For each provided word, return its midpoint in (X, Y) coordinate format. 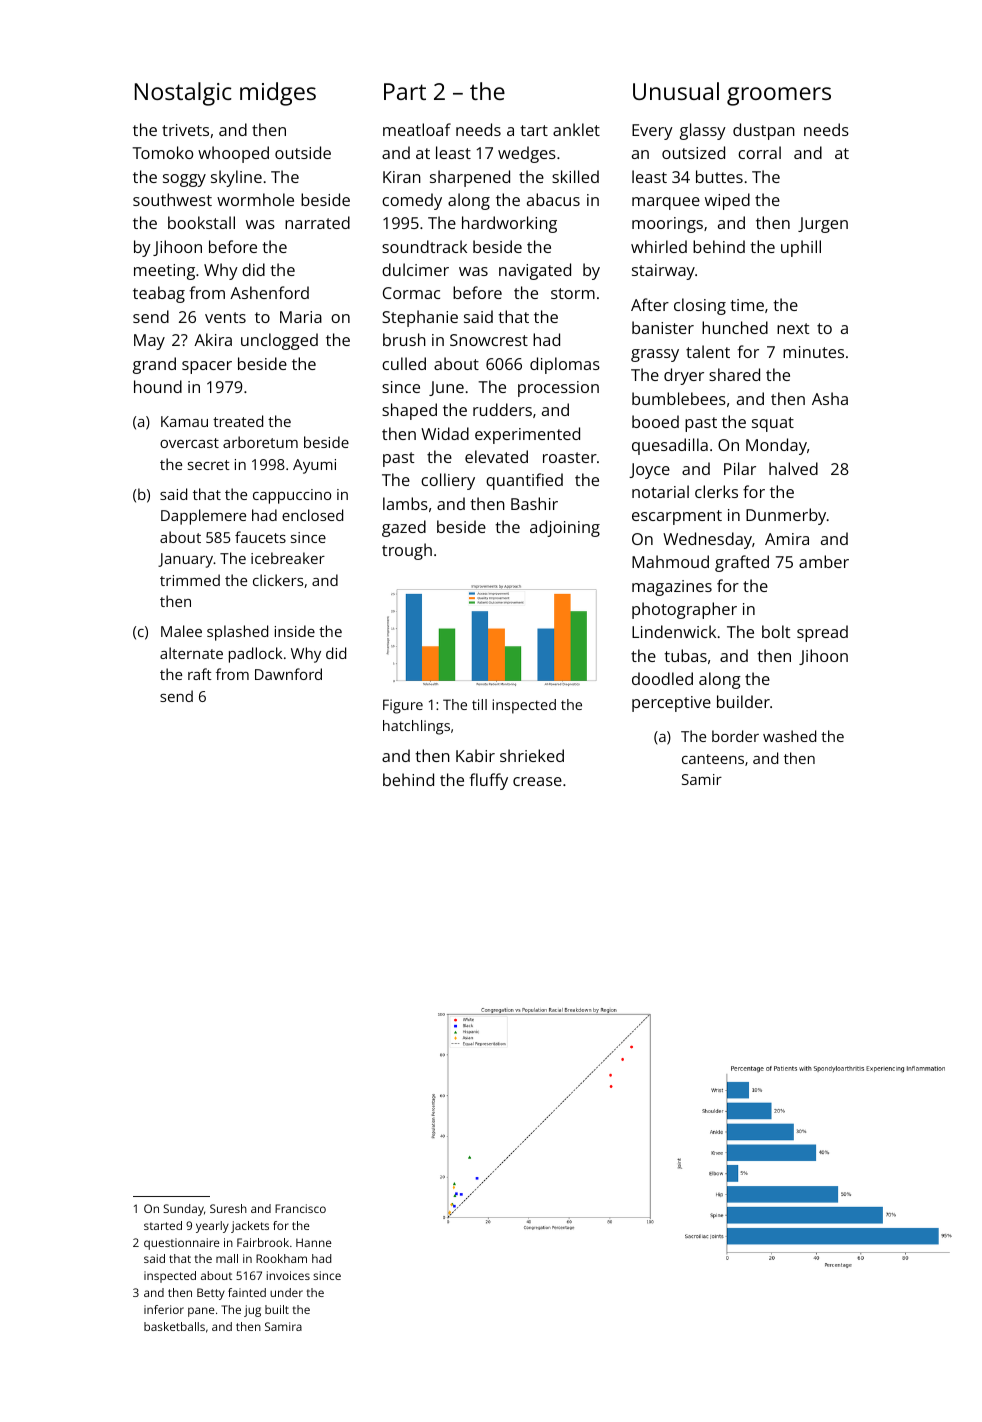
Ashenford (269, 292)
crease (537, 781)
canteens (713, 759)
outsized (693, 152)
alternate (191, 653)
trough (407, 551)
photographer (684, 610)
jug (252, 1311)
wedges (527, 154)
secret (209, 465)
